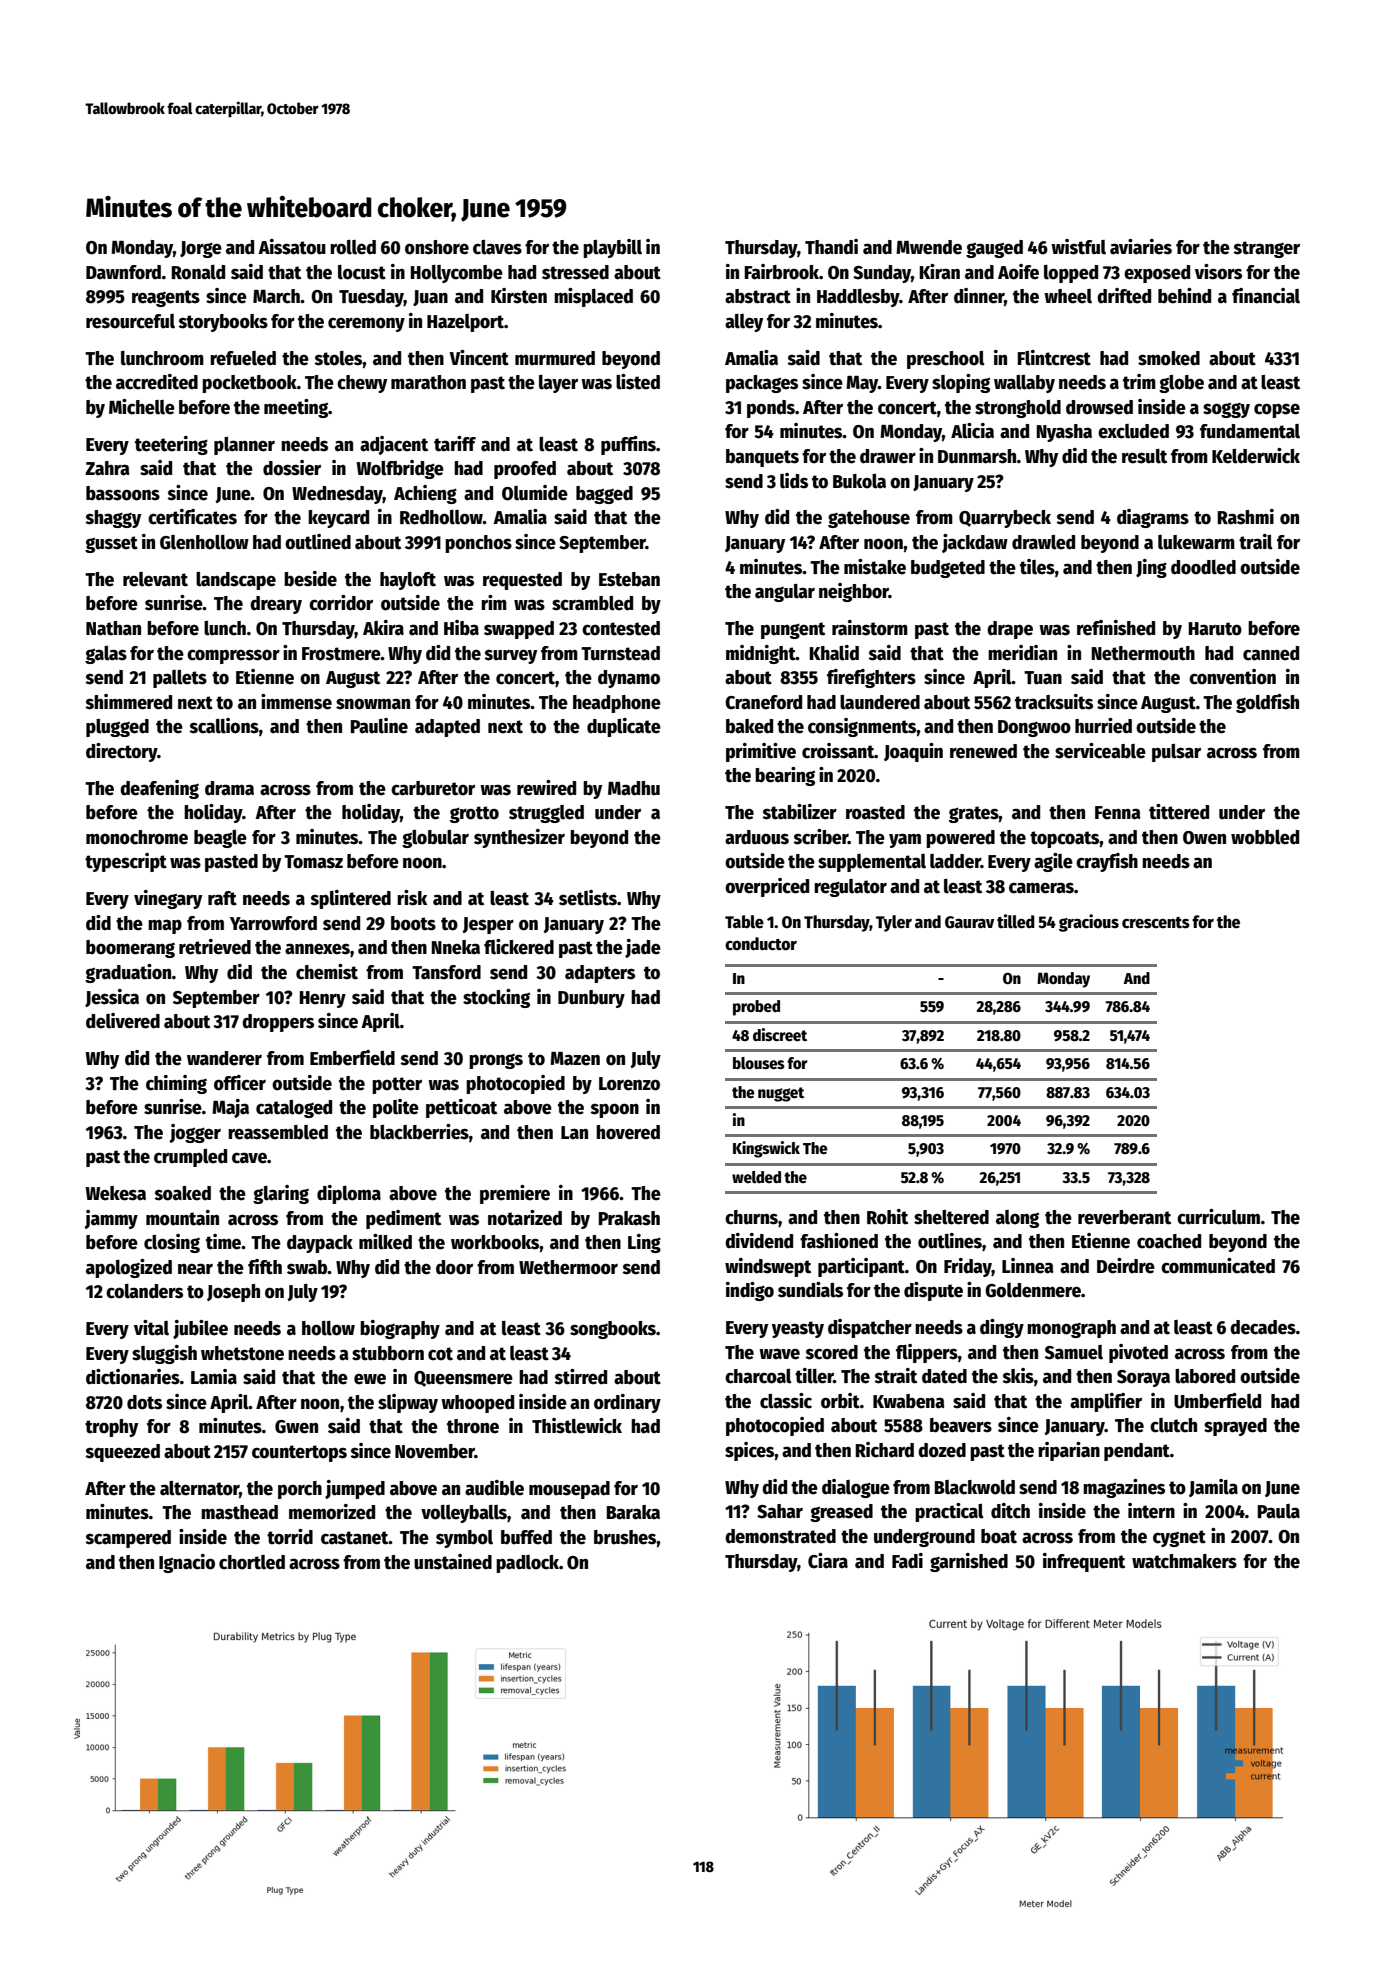  What do you see at coordinates (1218, 272) in the document?
I see `visors` at bounding box center [1218, 272].
